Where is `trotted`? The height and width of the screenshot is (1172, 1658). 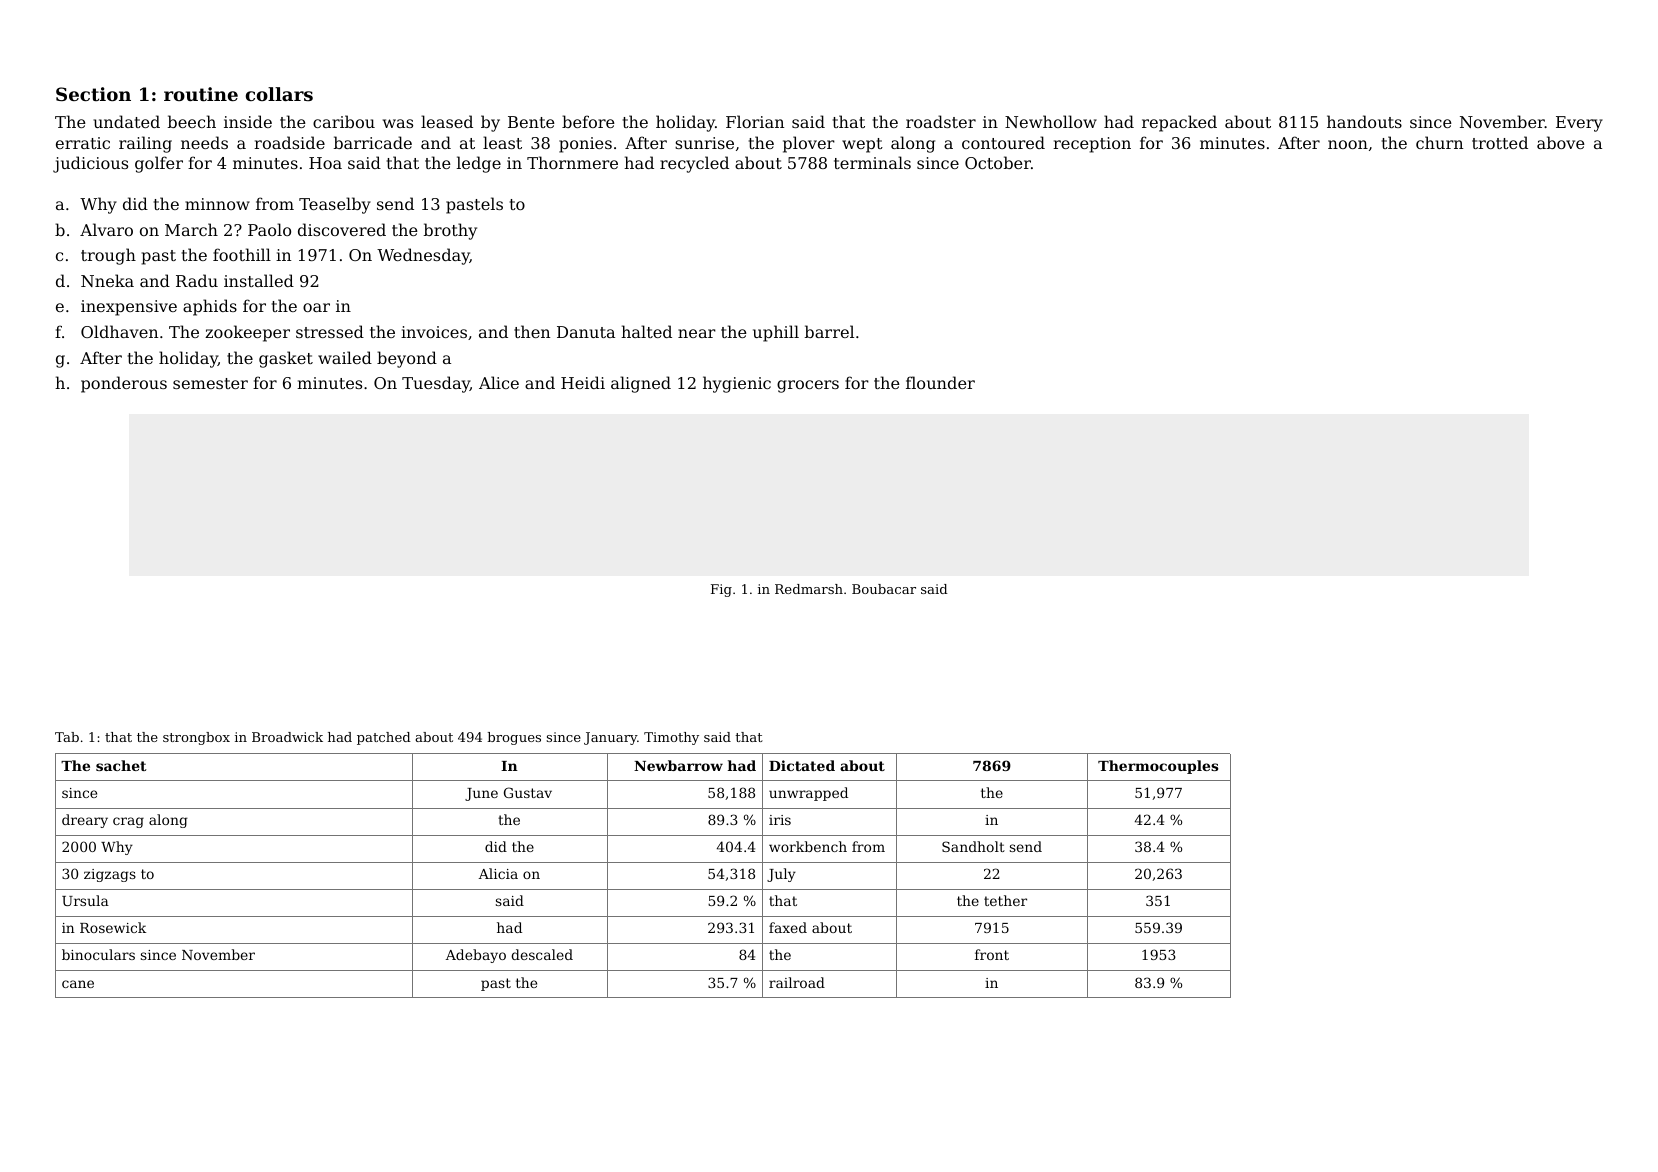
trotted is located at coordinates (1500, 142).
